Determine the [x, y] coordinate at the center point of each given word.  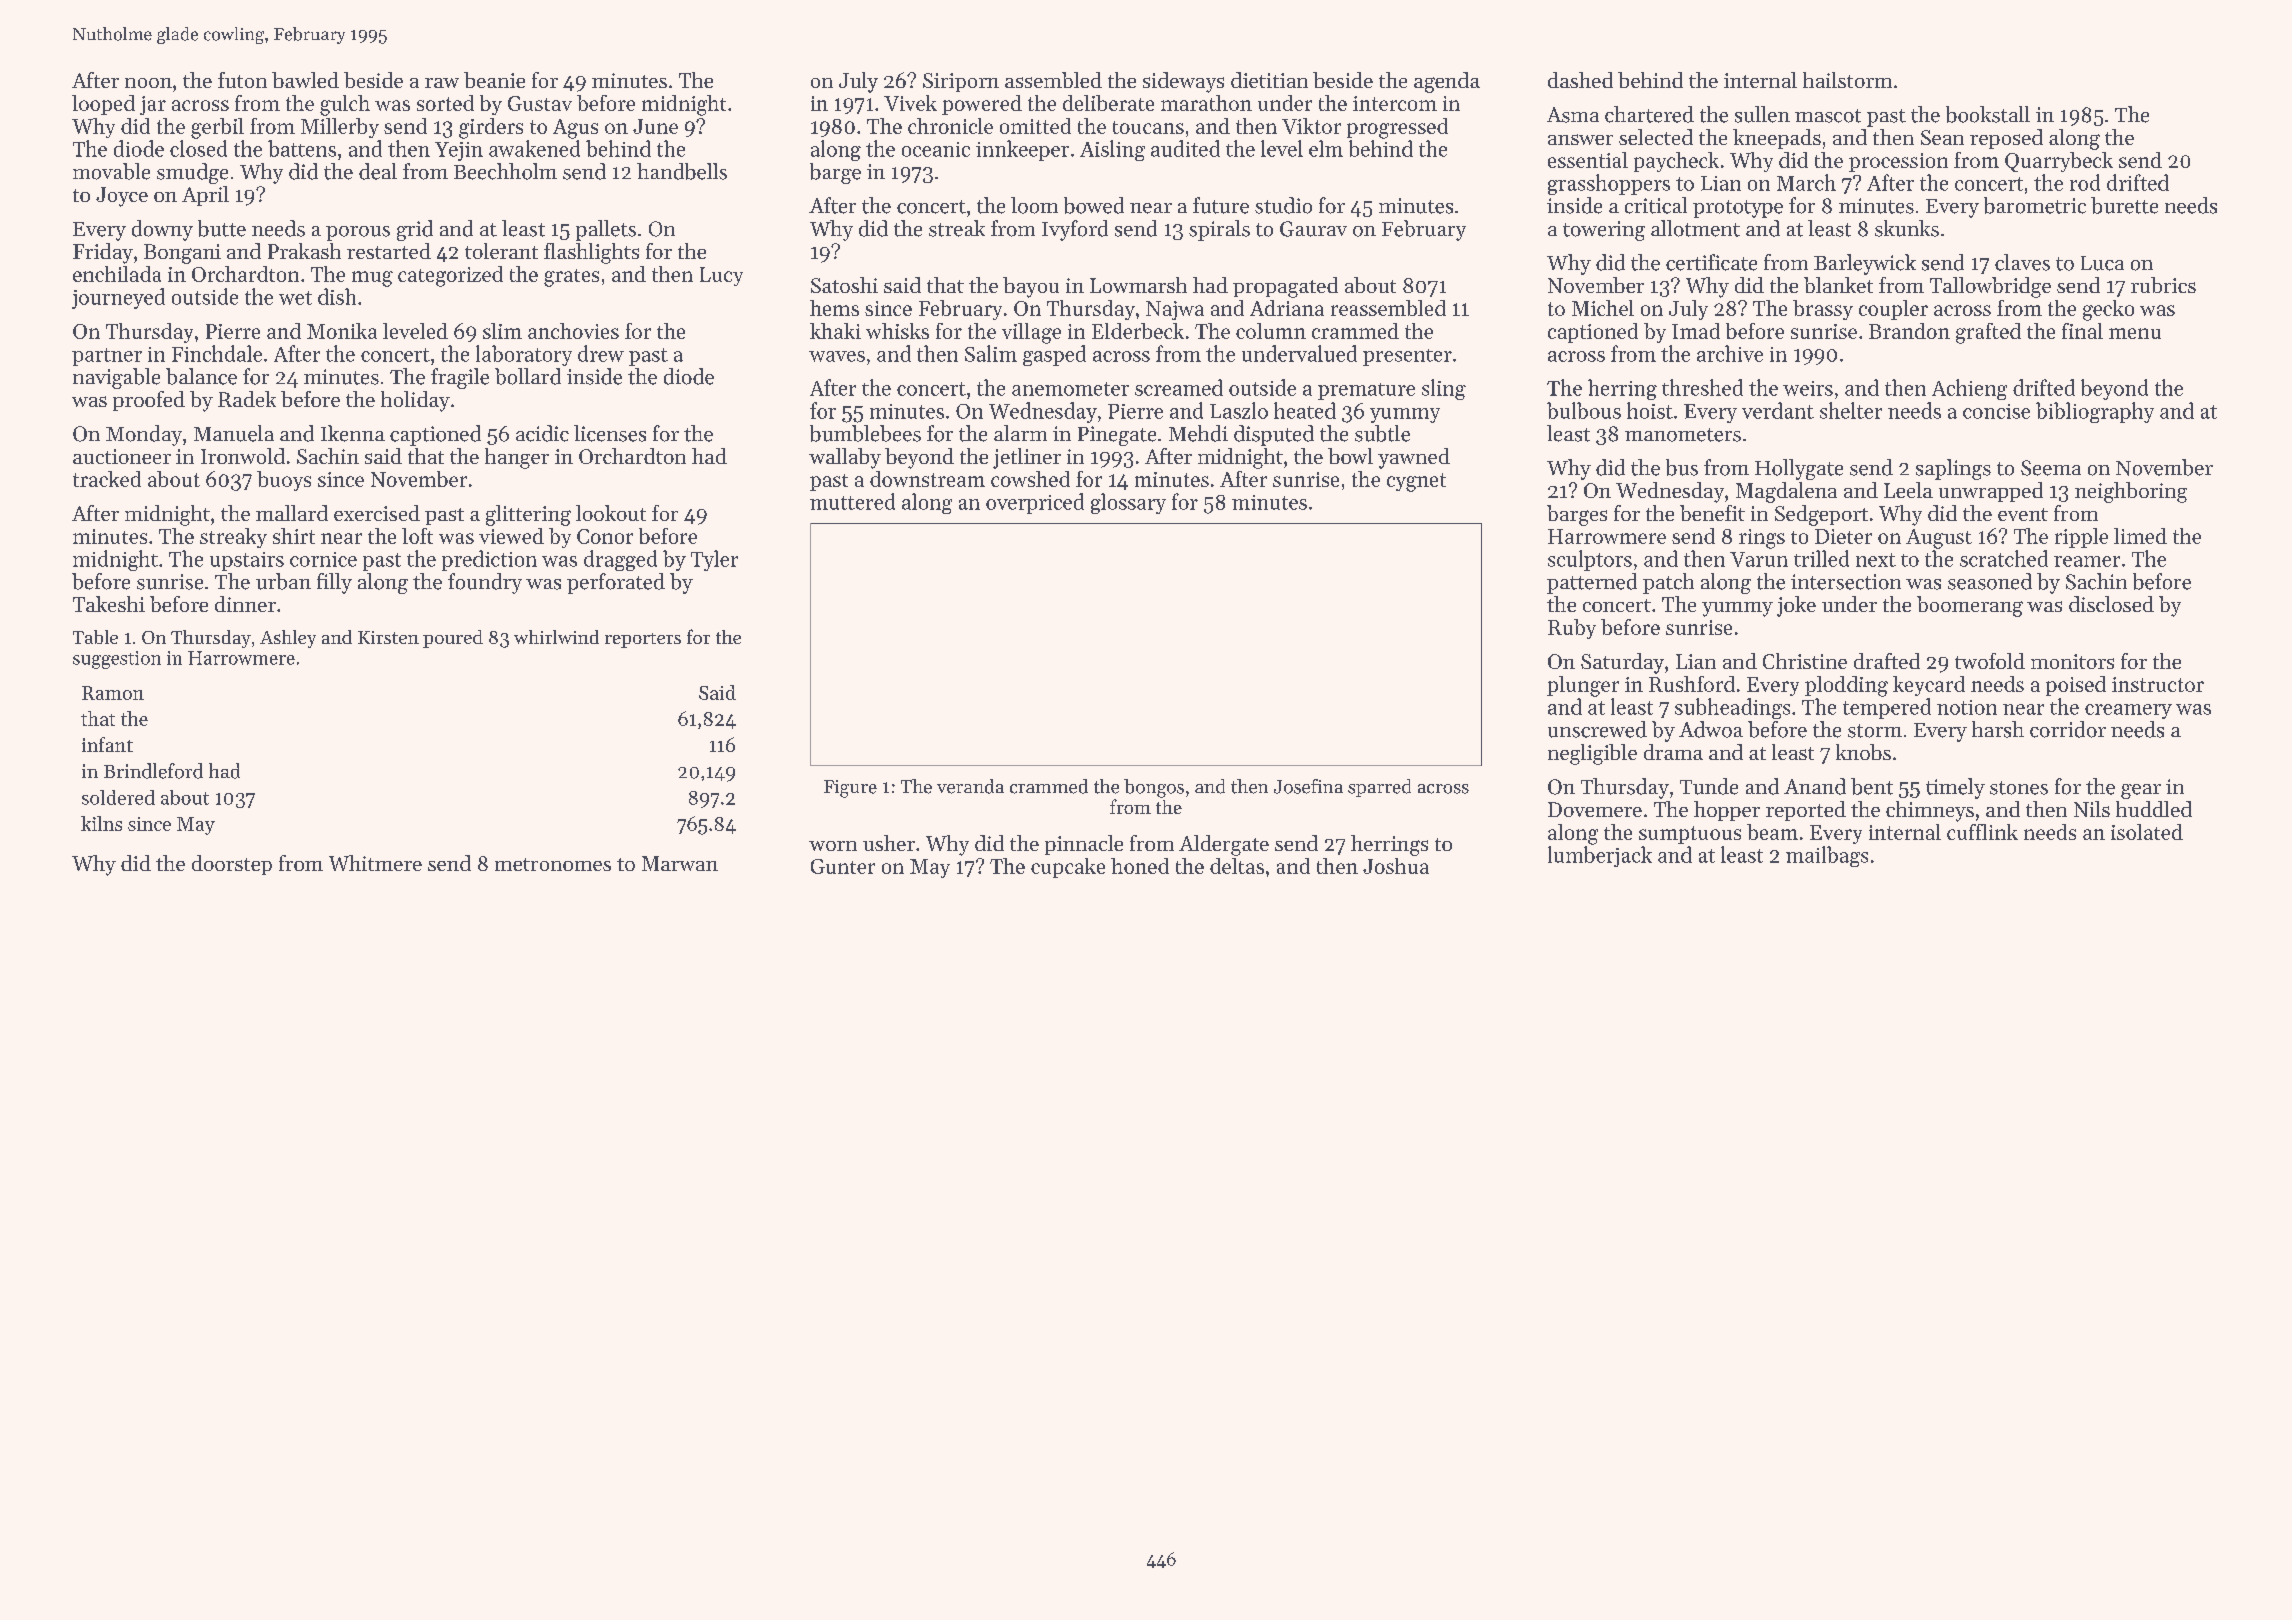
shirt [294, 536]
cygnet [1416, 482]
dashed [1580, 80]
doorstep [232, 865]
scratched [2004, 558]
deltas [1237, 866]
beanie [494, 80]
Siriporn [961, 82]
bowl [1350, 456]
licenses [610, 433]
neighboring [2131, 492]
